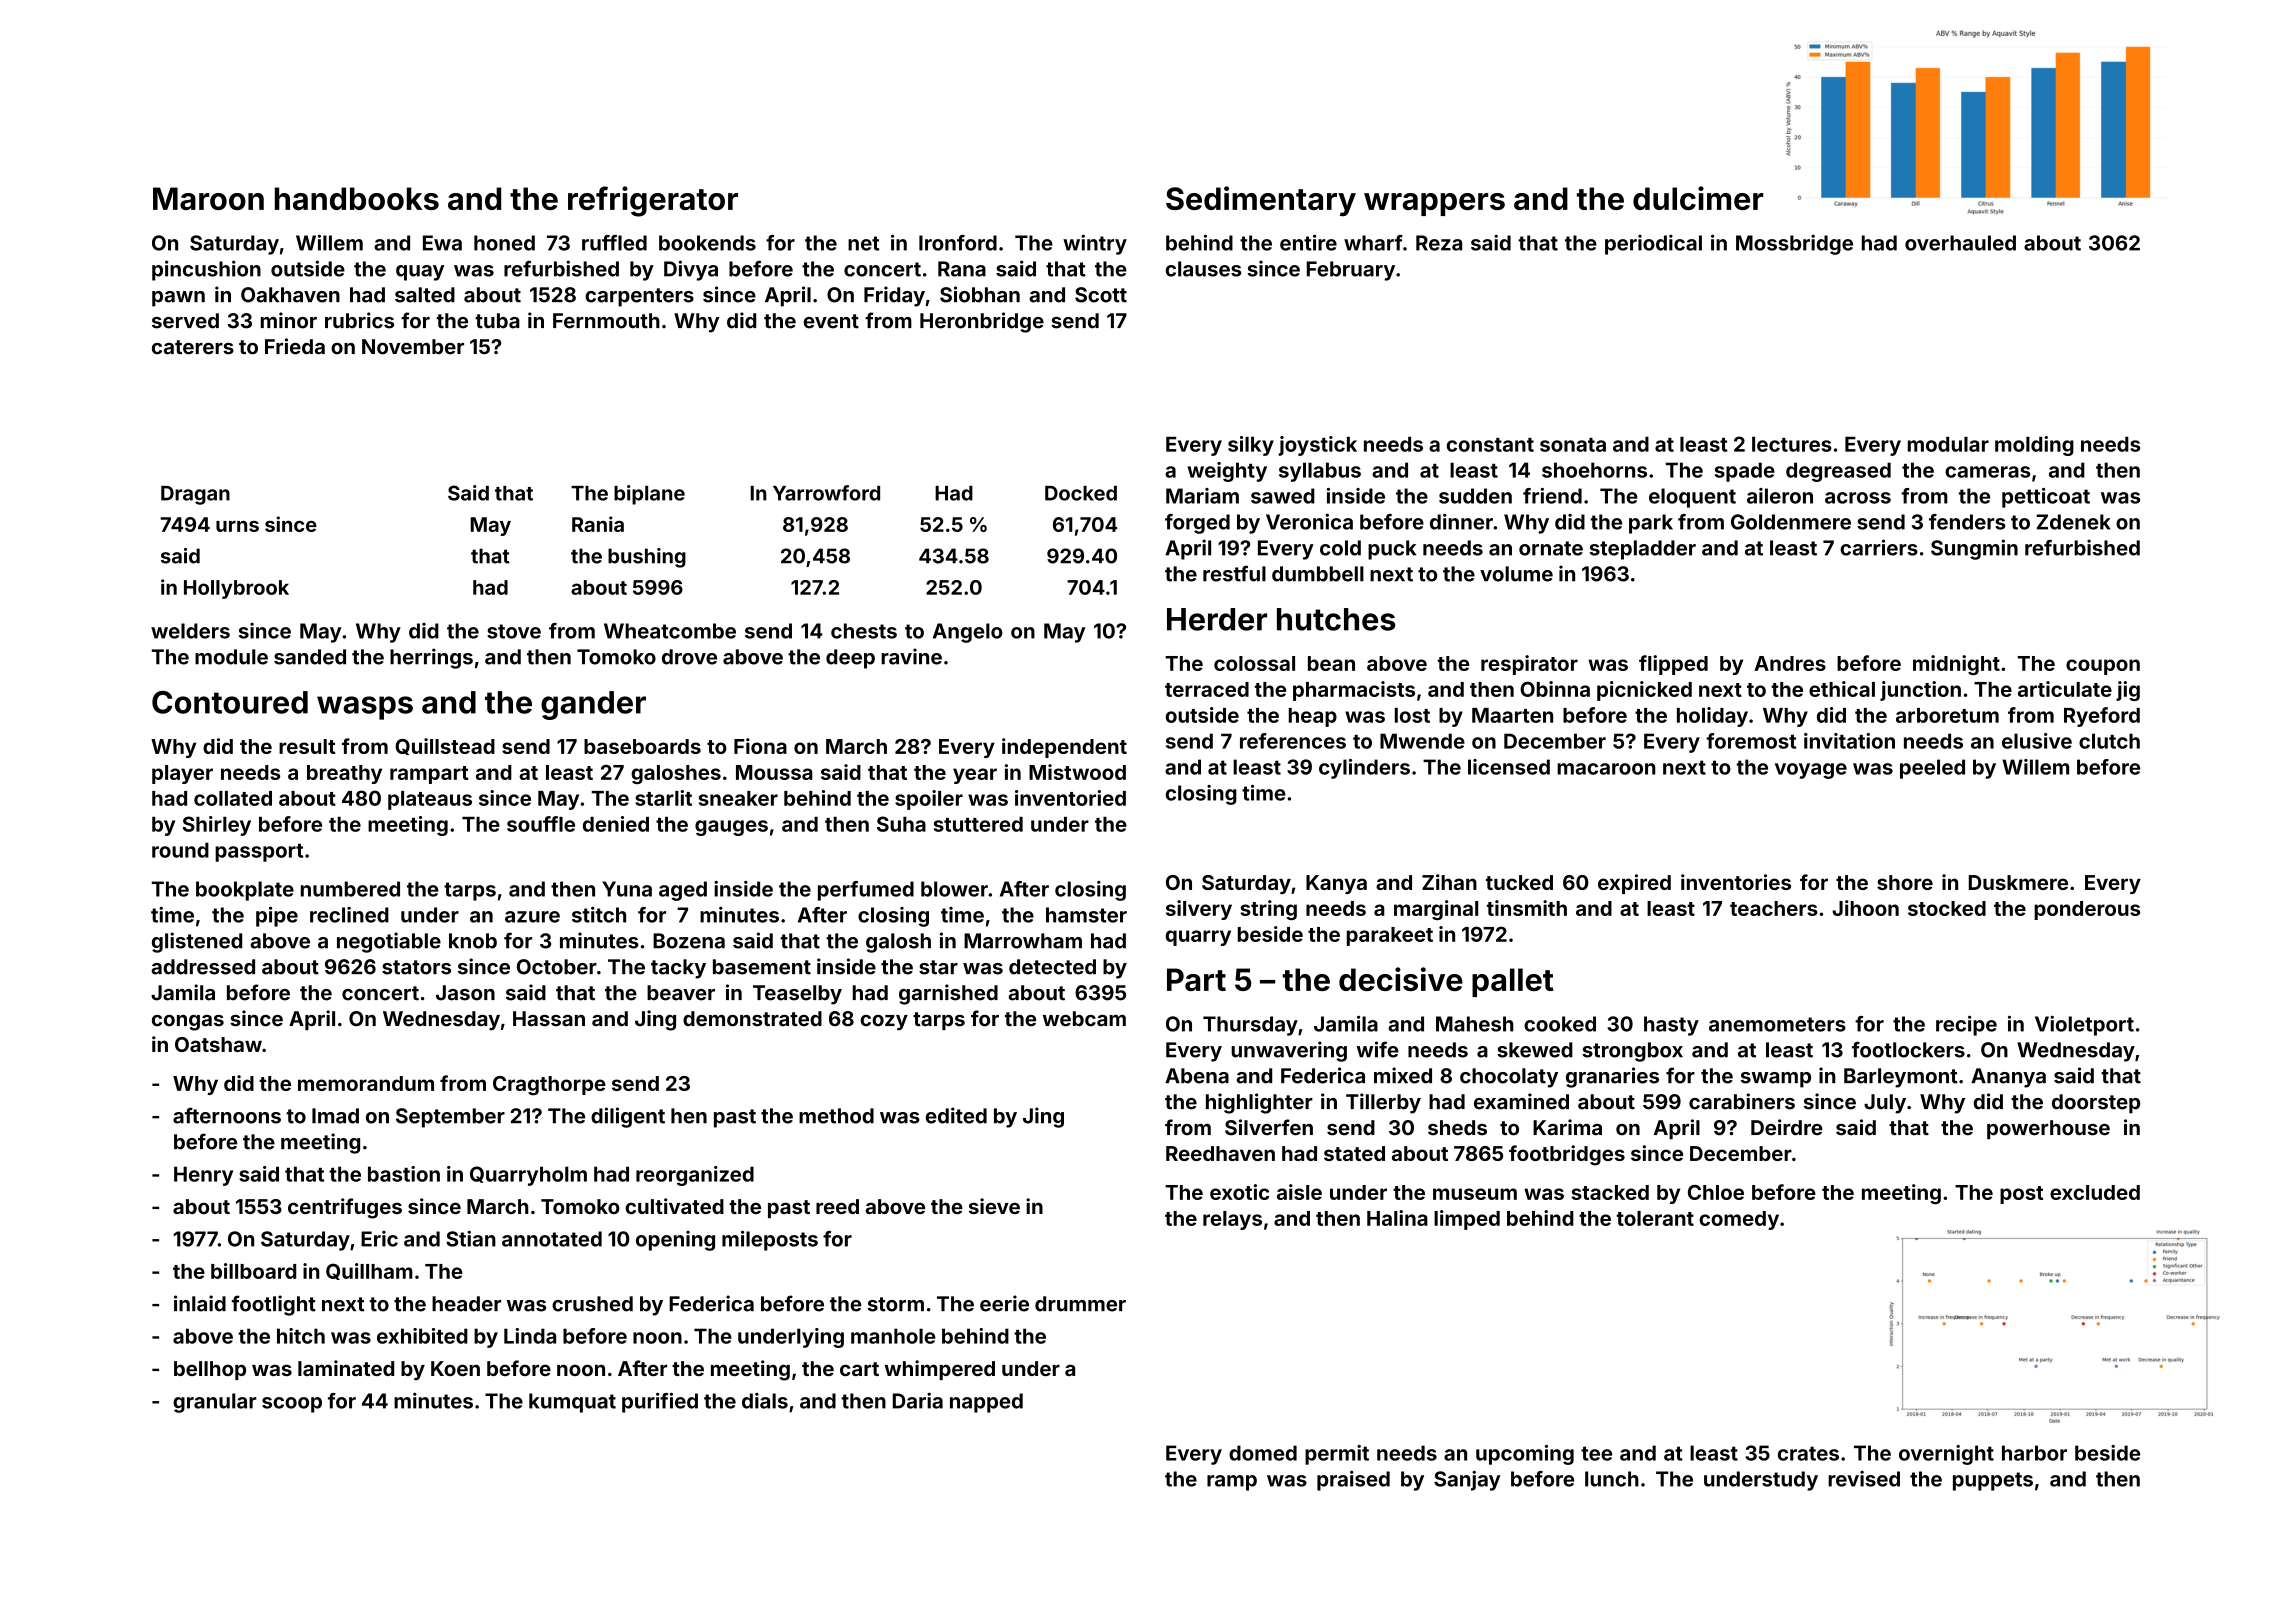  Describe the element at coordinates (982, 322) in the page. I see `Heronbridge` at that location.
